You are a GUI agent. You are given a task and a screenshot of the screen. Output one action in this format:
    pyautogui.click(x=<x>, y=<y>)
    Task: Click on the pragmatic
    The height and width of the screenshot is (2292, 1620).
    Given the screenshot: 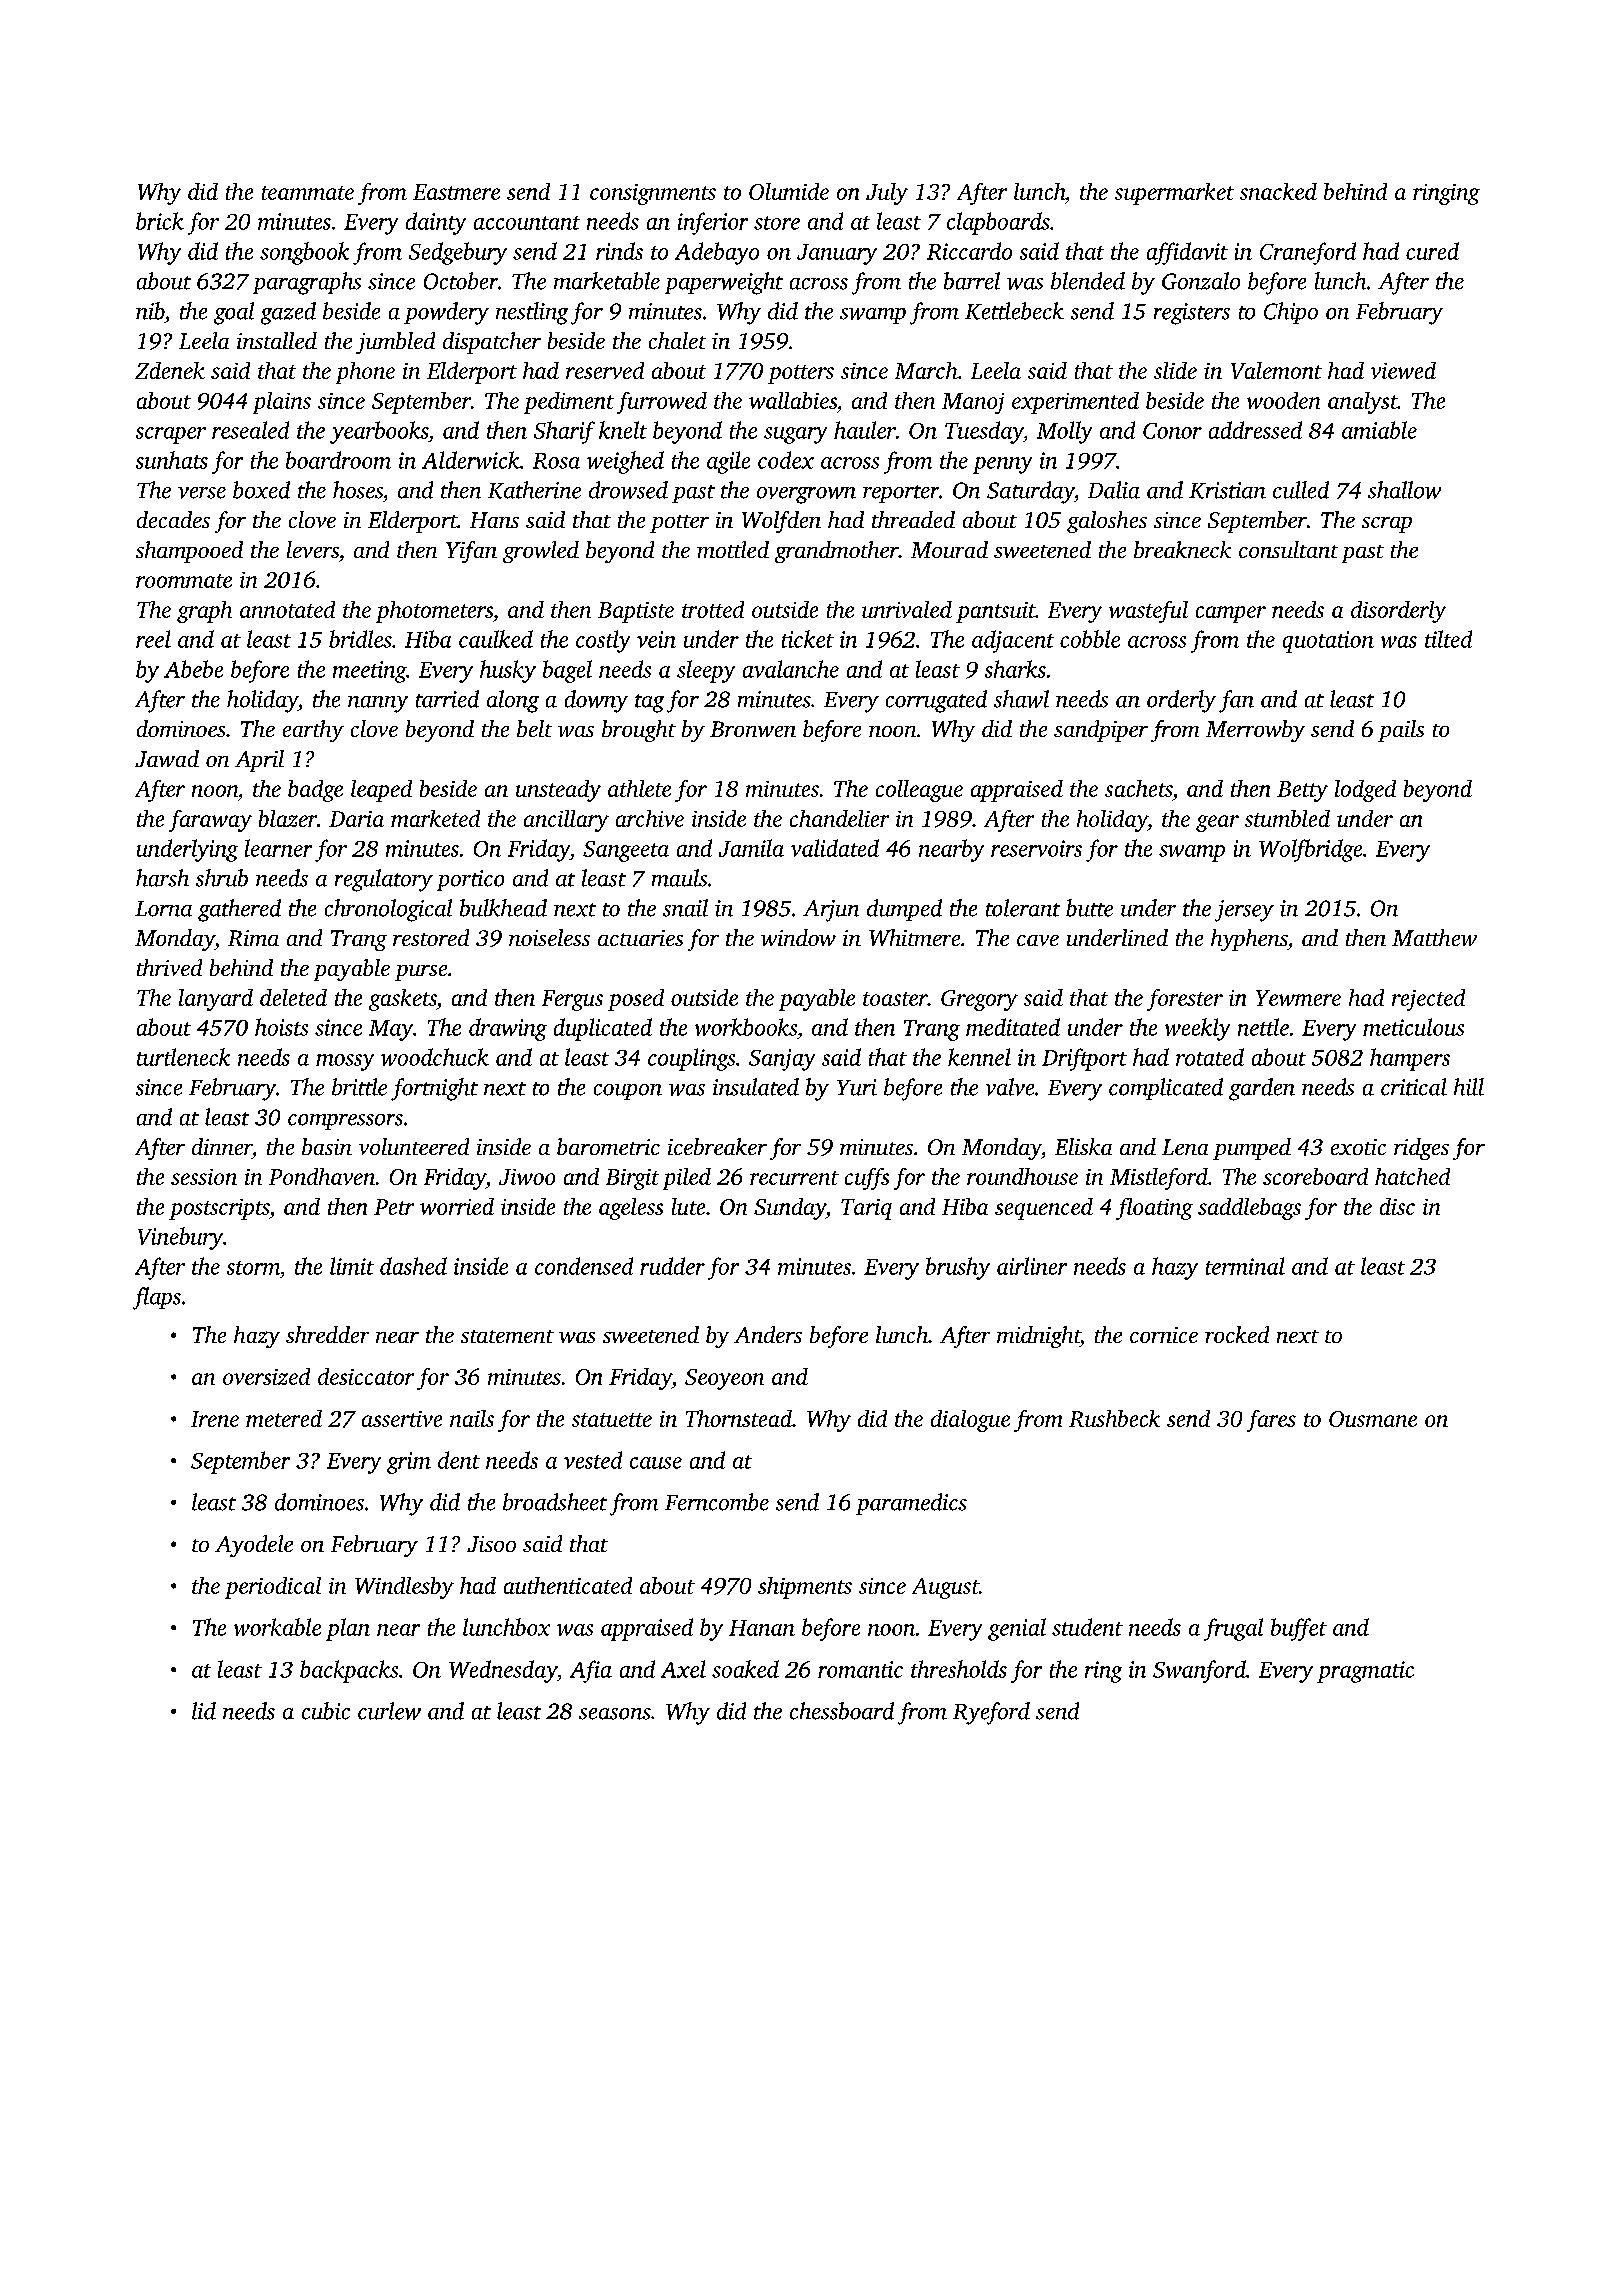 What is the action you would take?
    pyautogui.click(x=1365, y=1672)
